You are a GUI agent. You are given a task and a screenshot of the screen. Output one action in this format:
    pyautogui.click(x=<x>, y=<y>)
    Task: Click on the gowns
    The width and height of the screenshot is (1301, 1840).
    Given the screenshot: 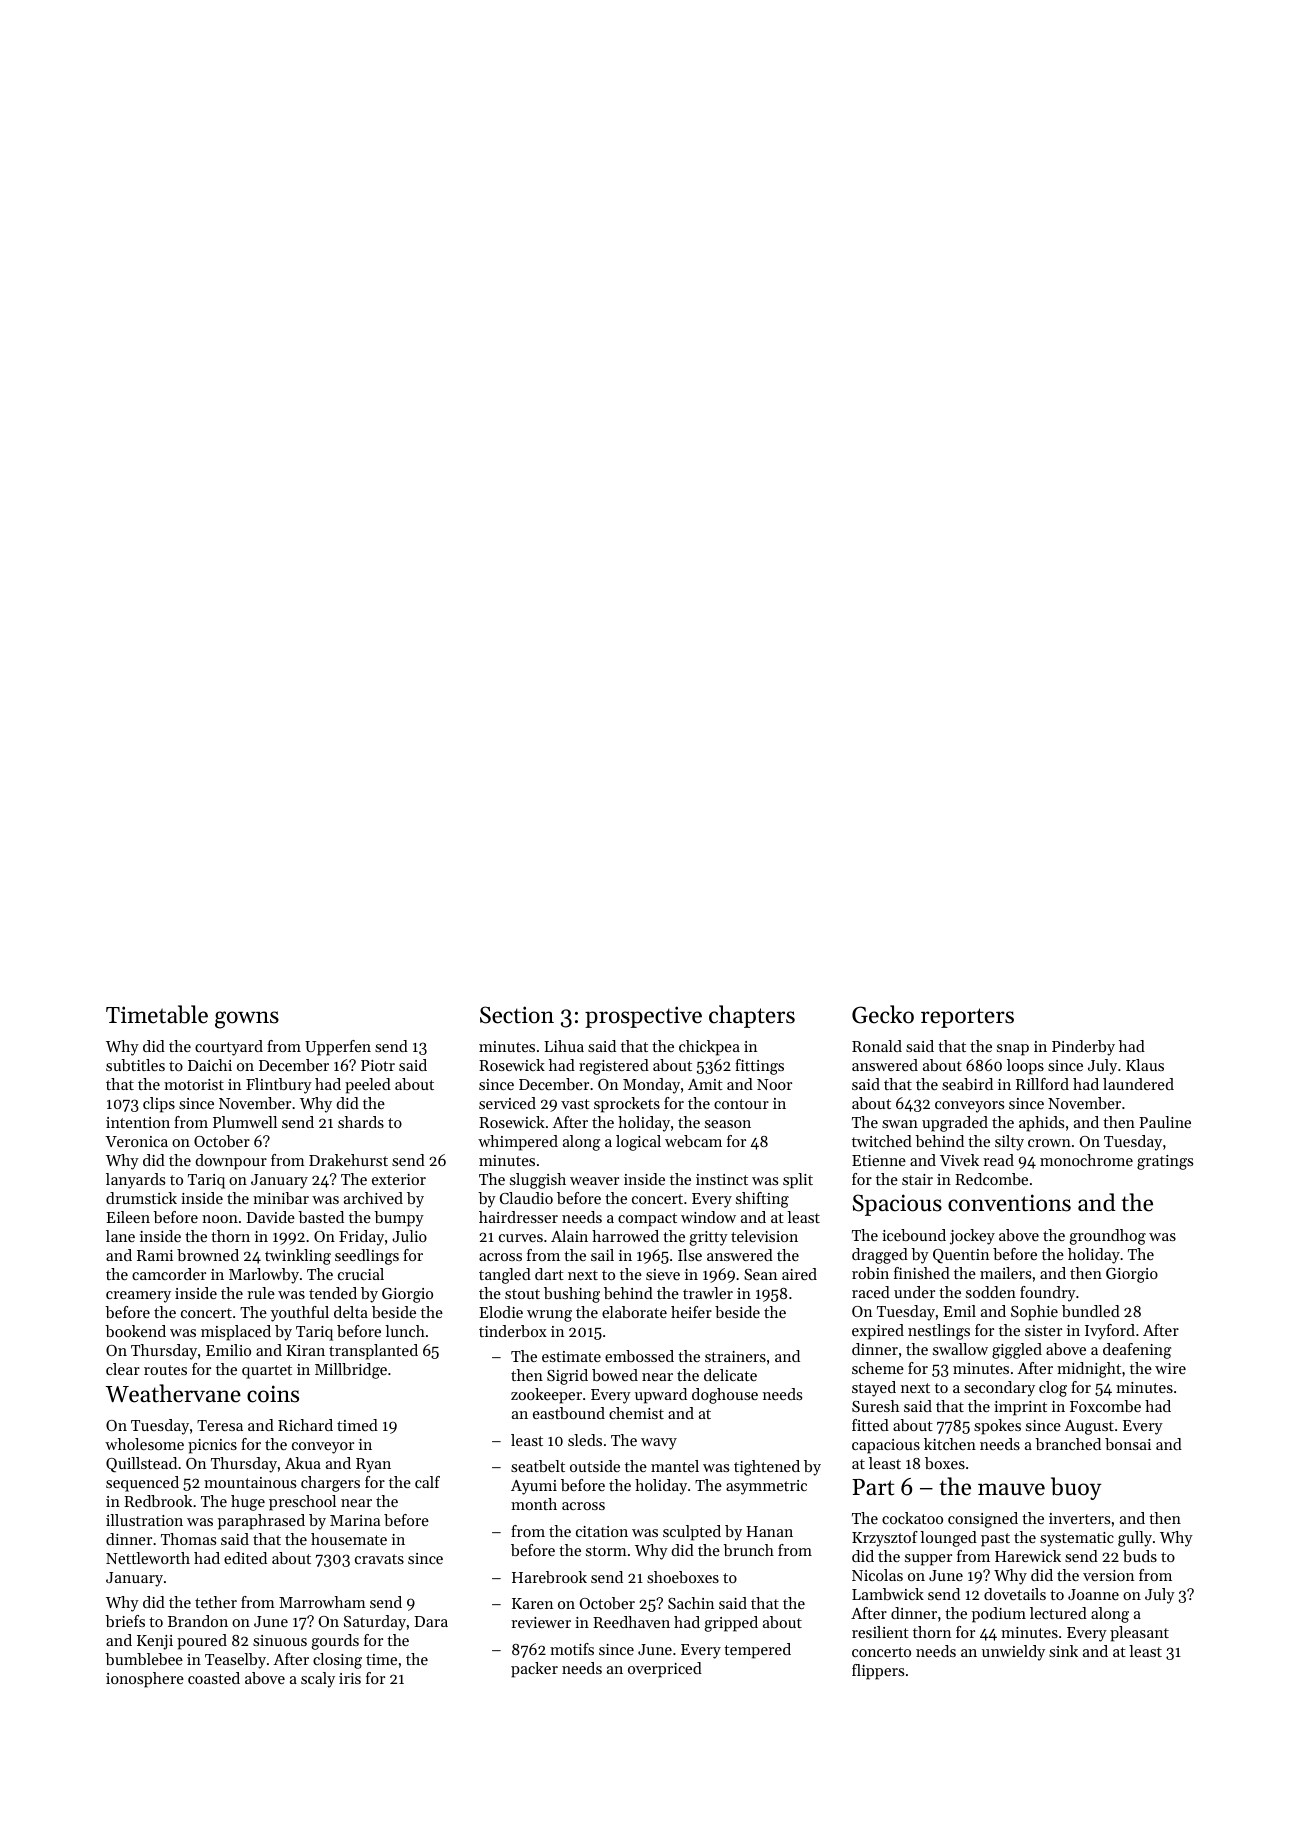 What is the action you would take?
    pyautogui.click(x=247, y=1020)
